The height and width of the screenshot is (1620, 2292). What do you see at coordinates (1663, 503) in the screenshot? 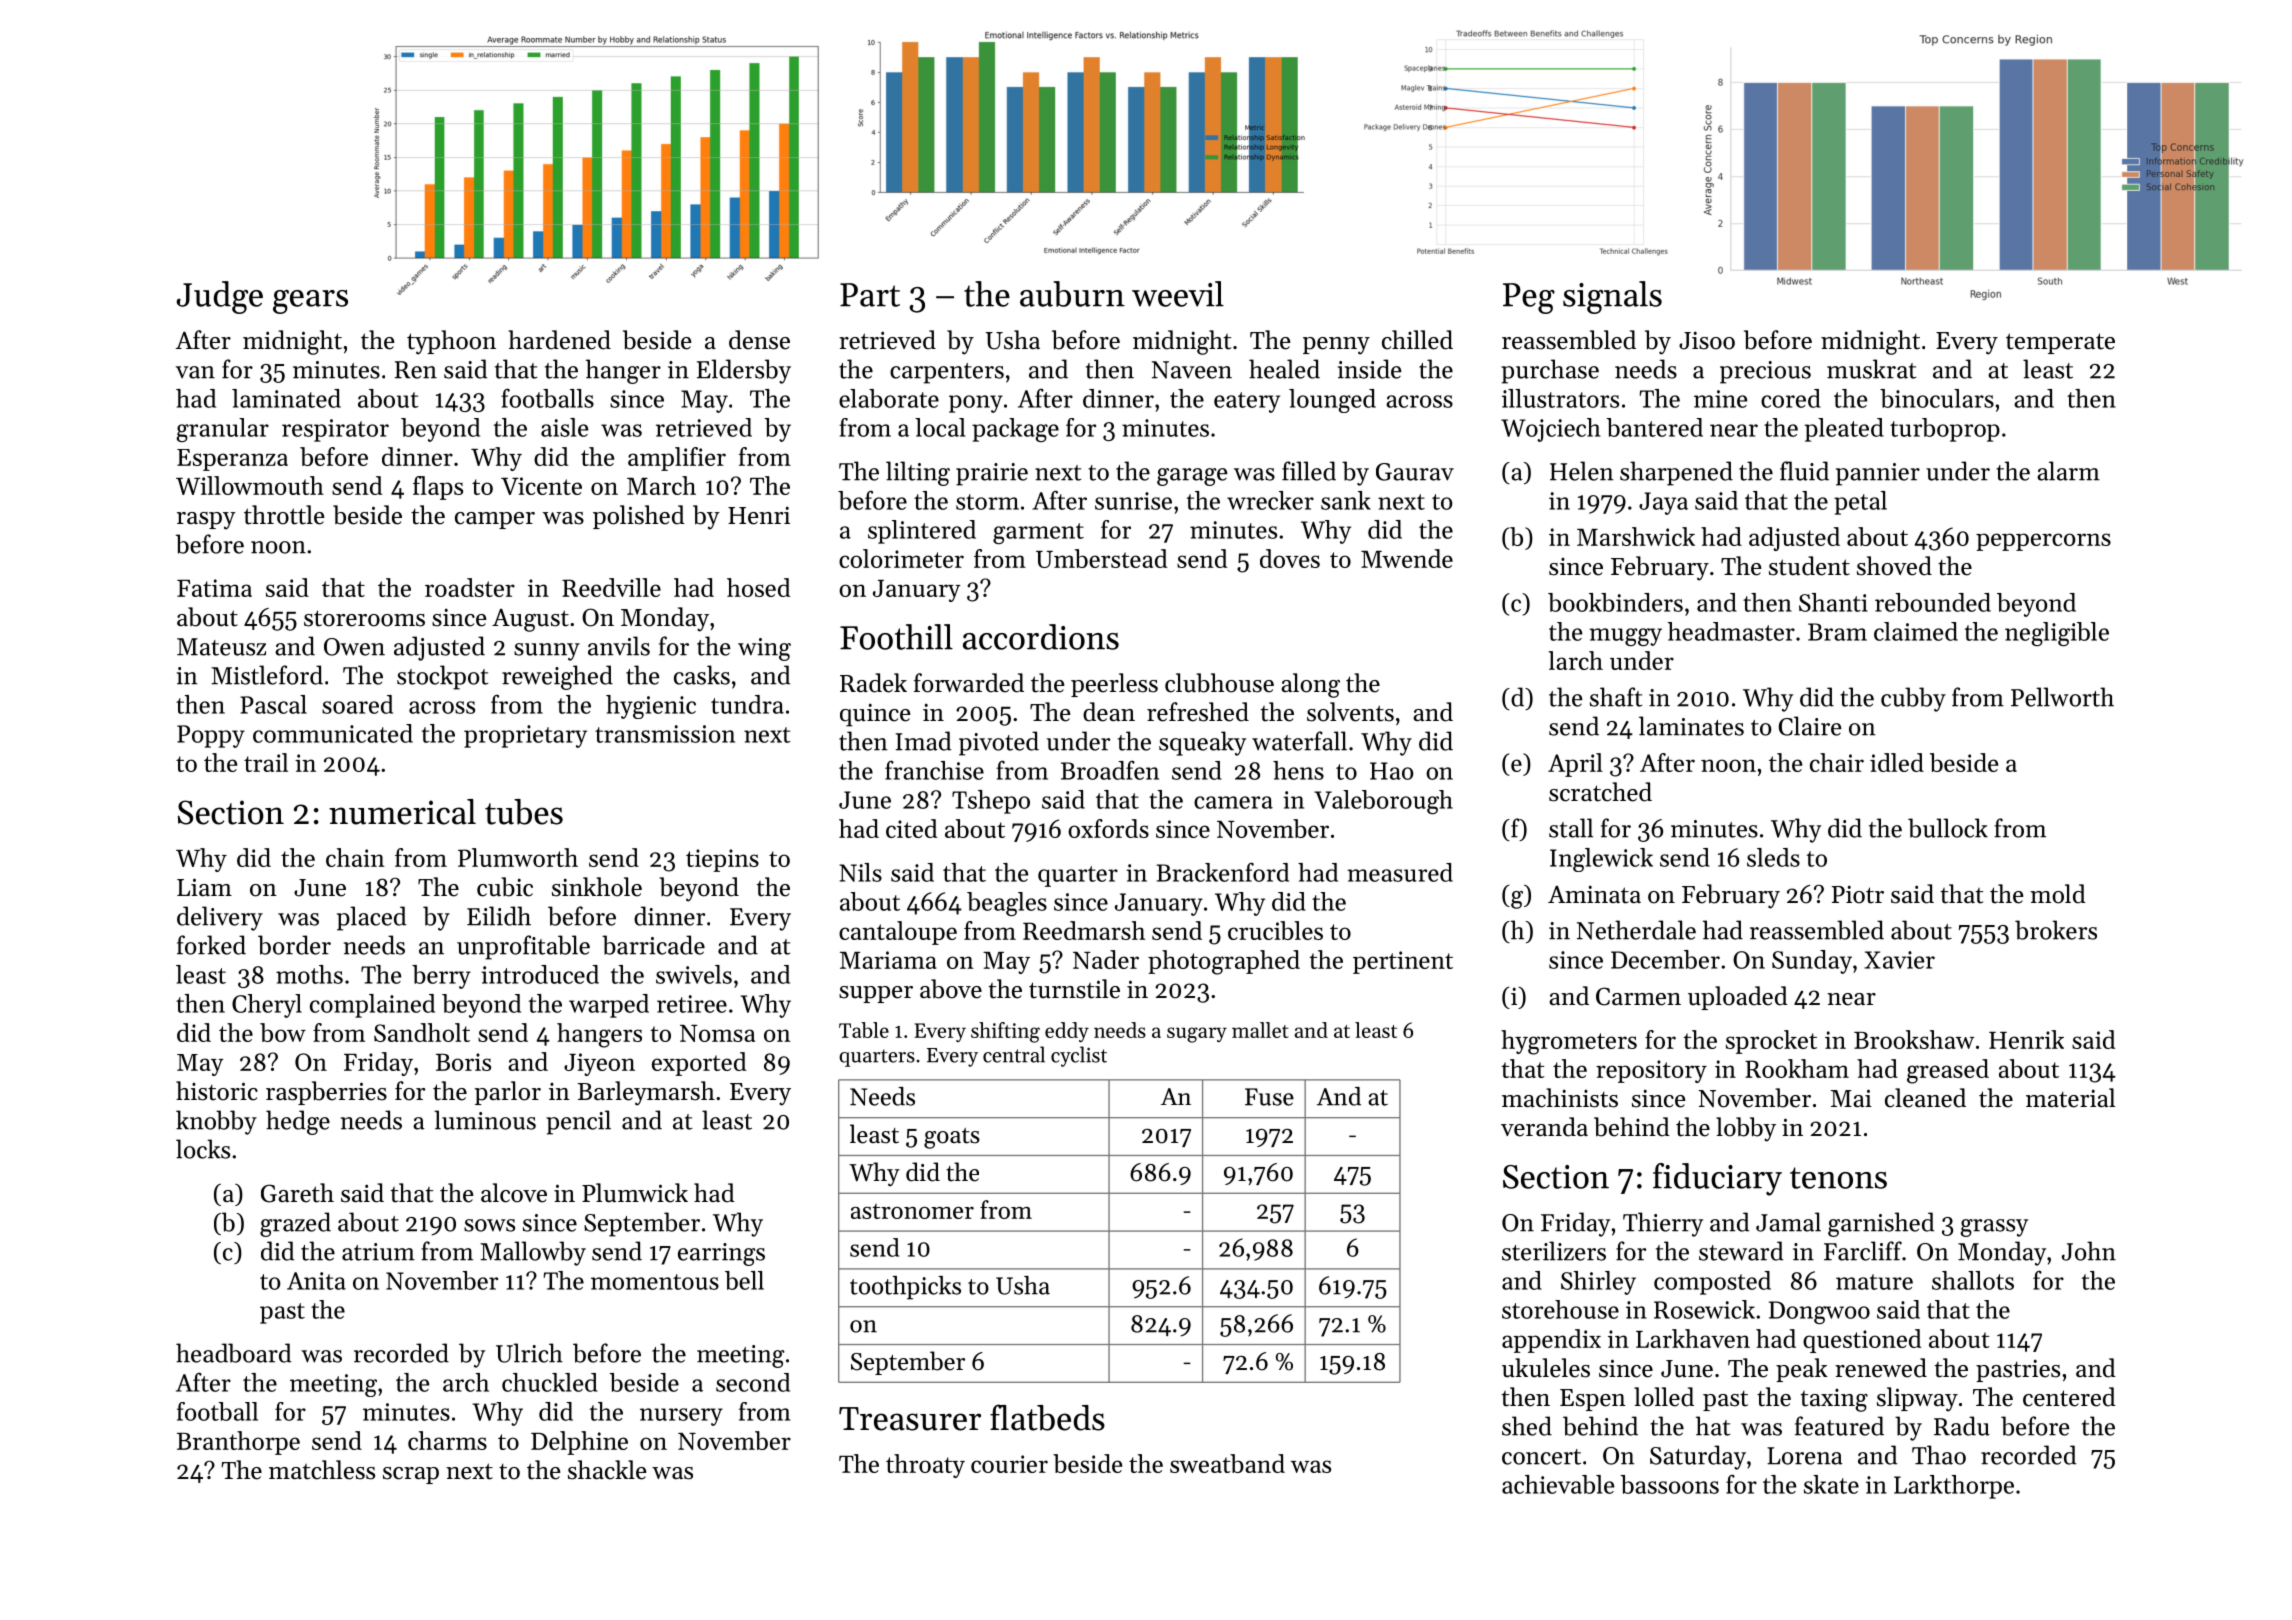
I see `Jaya` at bounding box center [1663, 503].
